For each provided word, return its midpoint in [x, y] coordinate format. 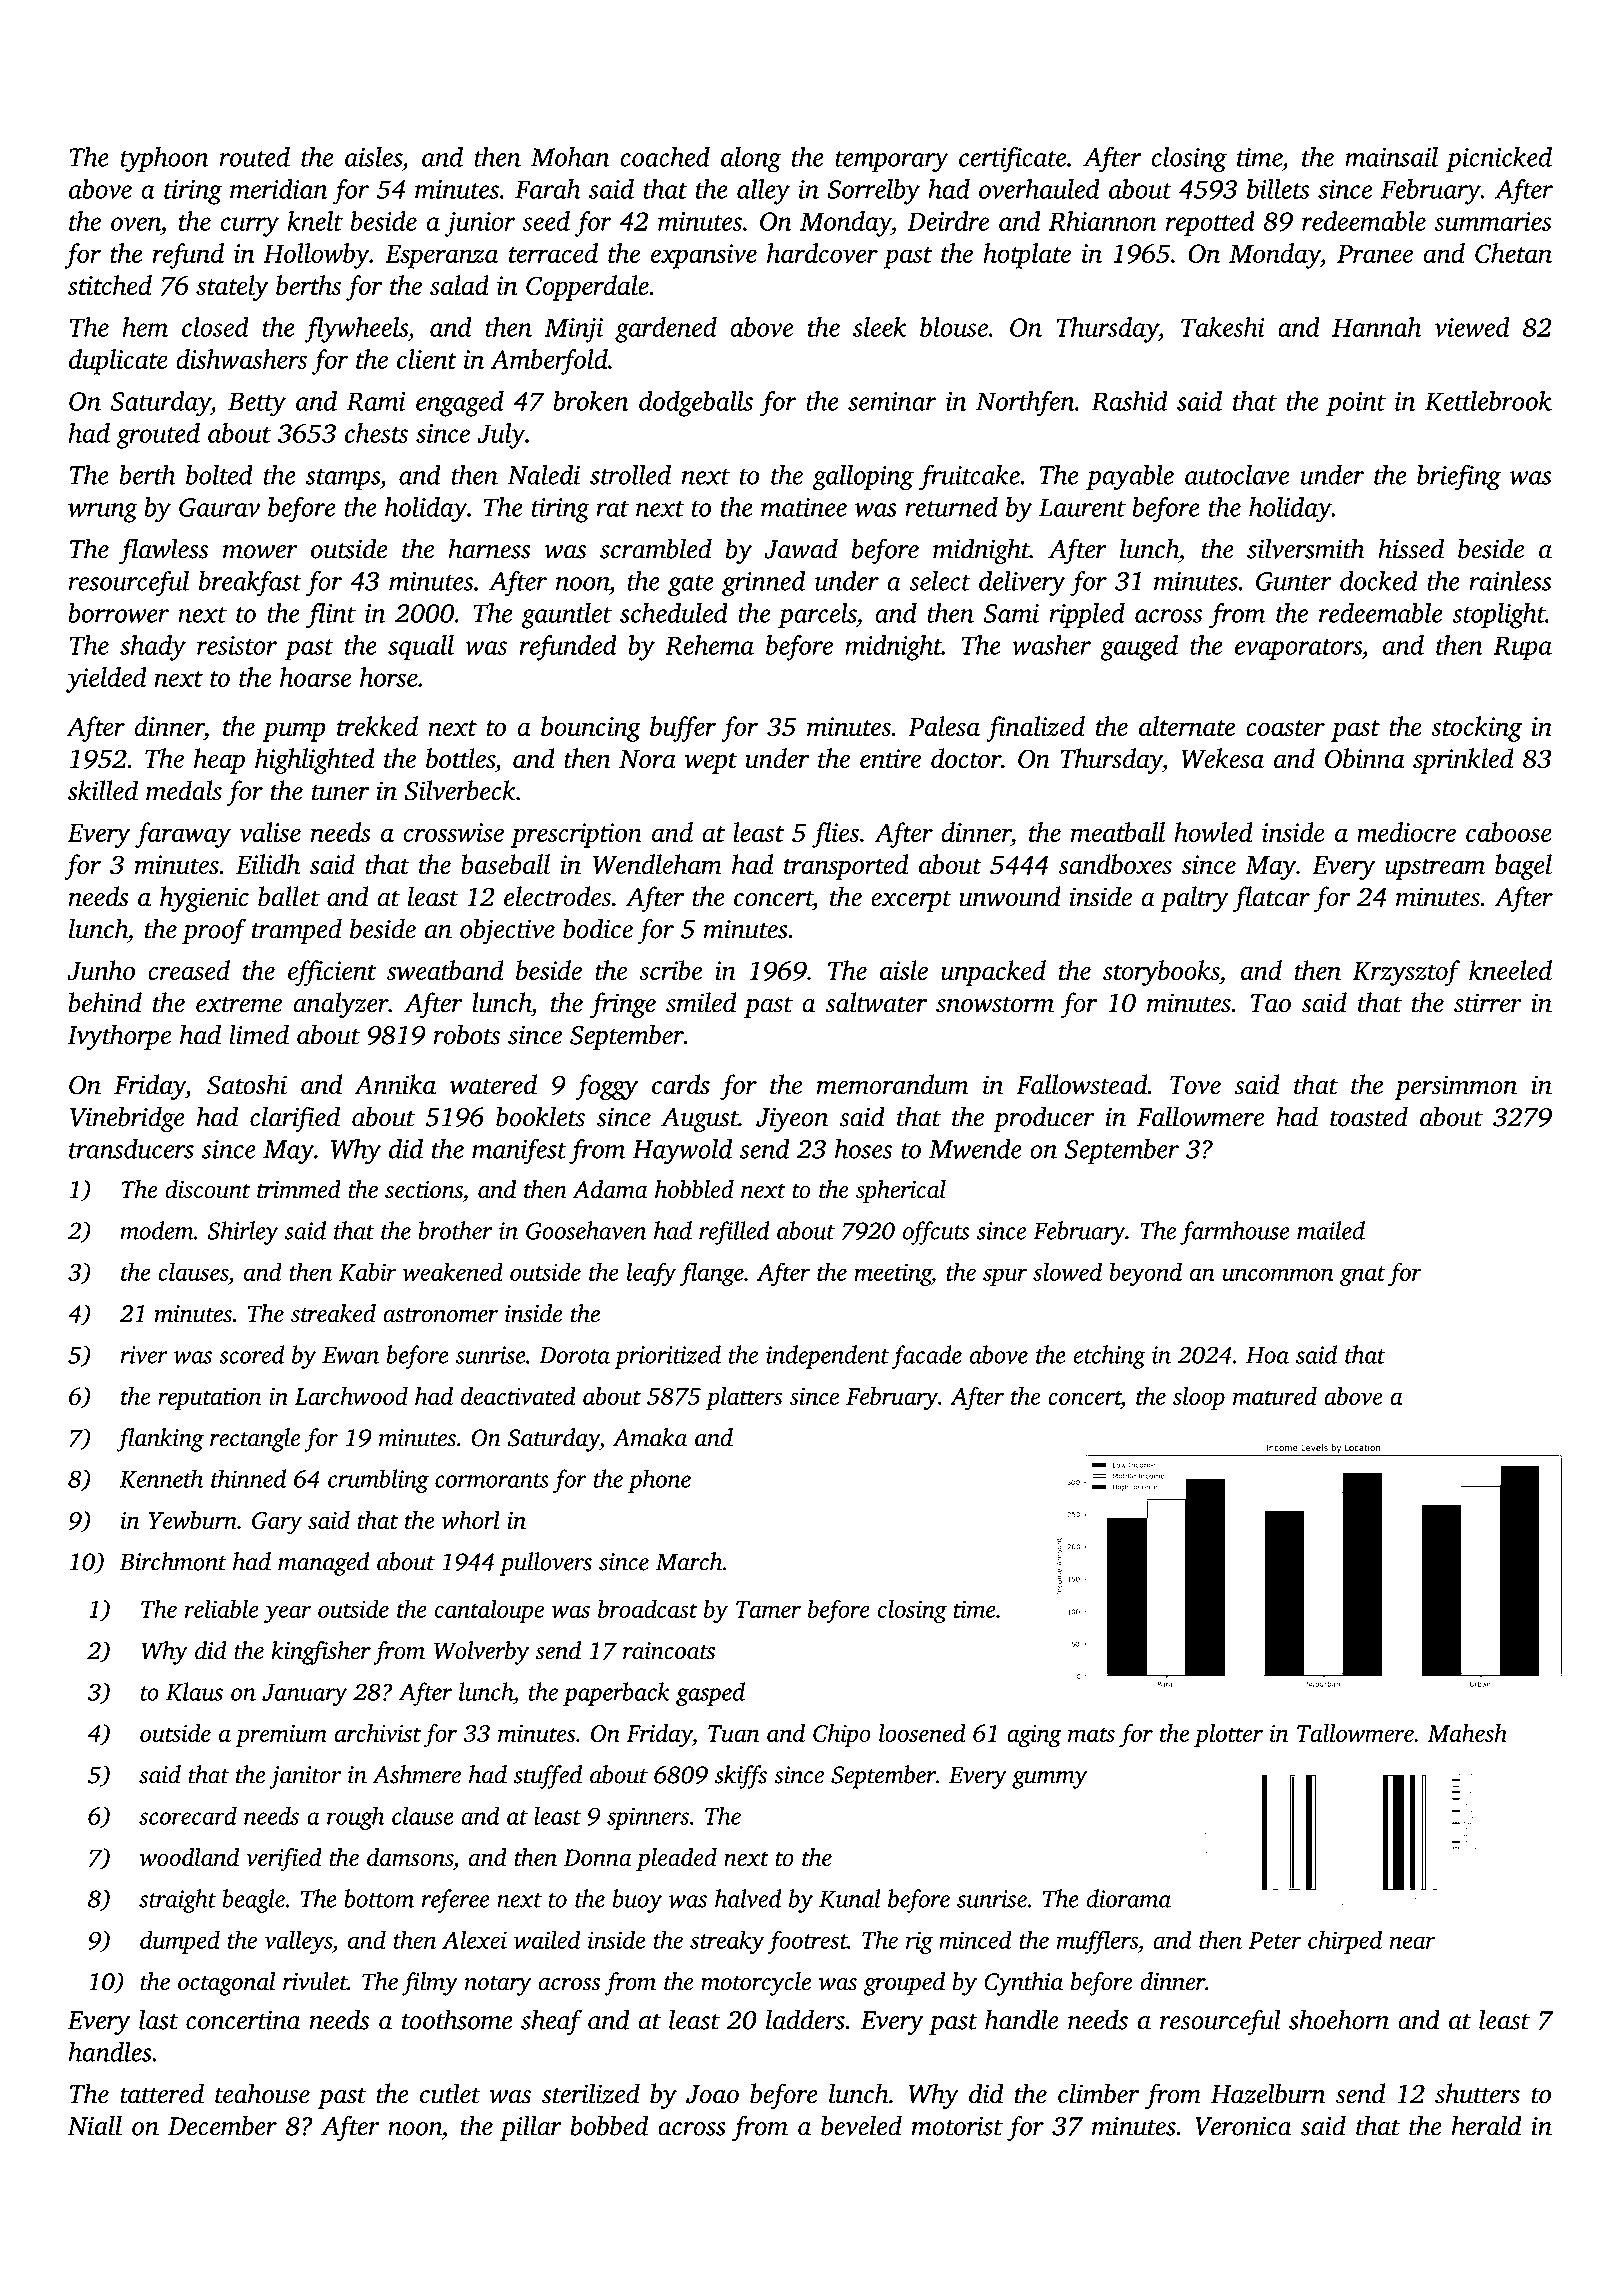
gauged [1139, 648]
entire [890, 759]
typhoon [164, 160]
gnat [1363, 1276]
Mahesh [1467, 1733]
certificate [1012, 160]
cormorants [492, 1480]
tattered [162, 2093]
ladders [805, 2019]
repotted [1210, 224]
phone [659, 1481]
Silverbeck [460, 790]
